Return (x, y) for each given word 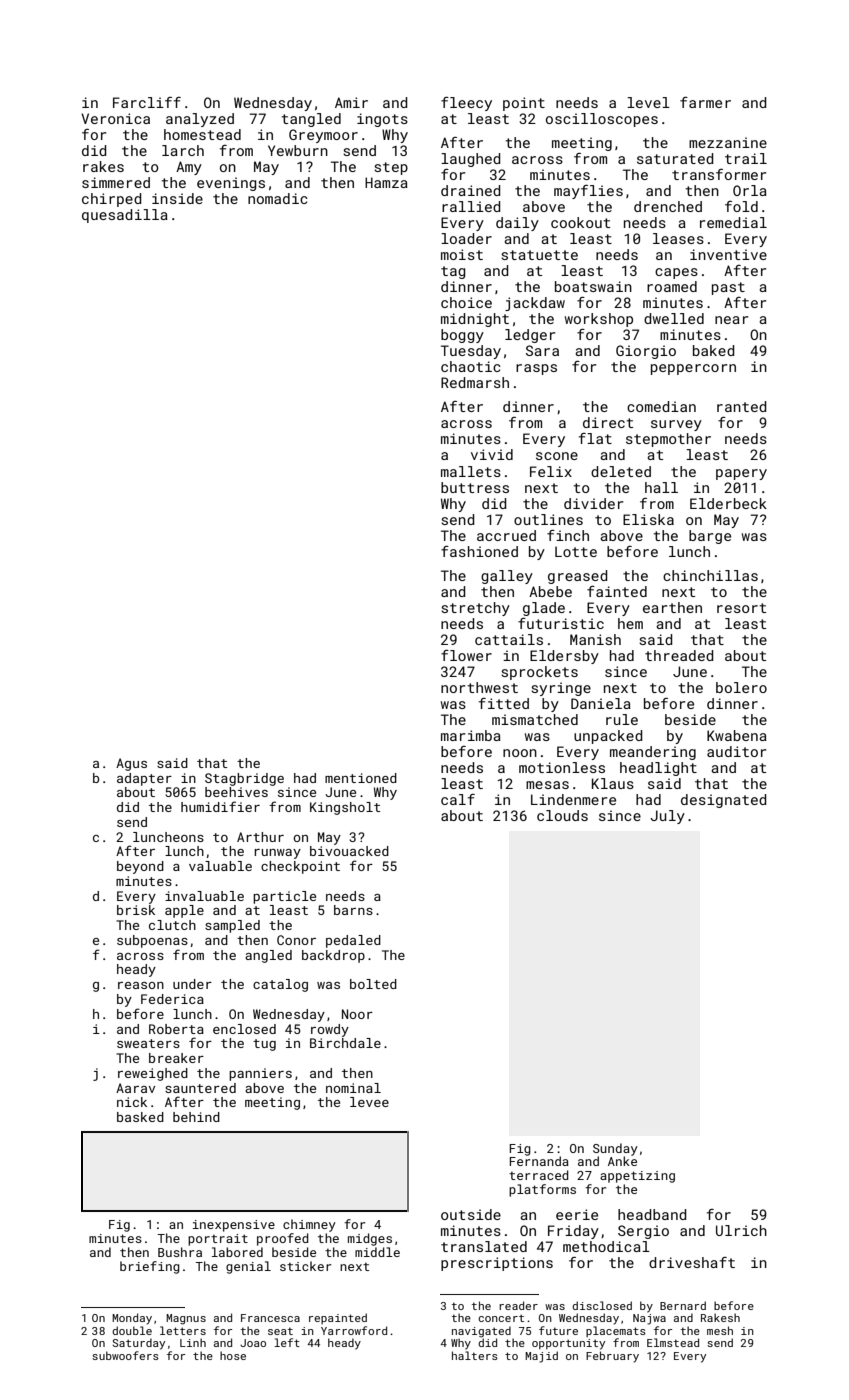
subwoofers (125, 1355)
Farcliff (147, 102)
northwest (479, 687)
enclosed (244, 1029)
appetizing (637, 1177)
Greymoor (323, 136)
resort (741, 608)
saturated (675, 158)
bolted (373, 984)
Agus (131, 764)
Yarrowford (354, 1330)
